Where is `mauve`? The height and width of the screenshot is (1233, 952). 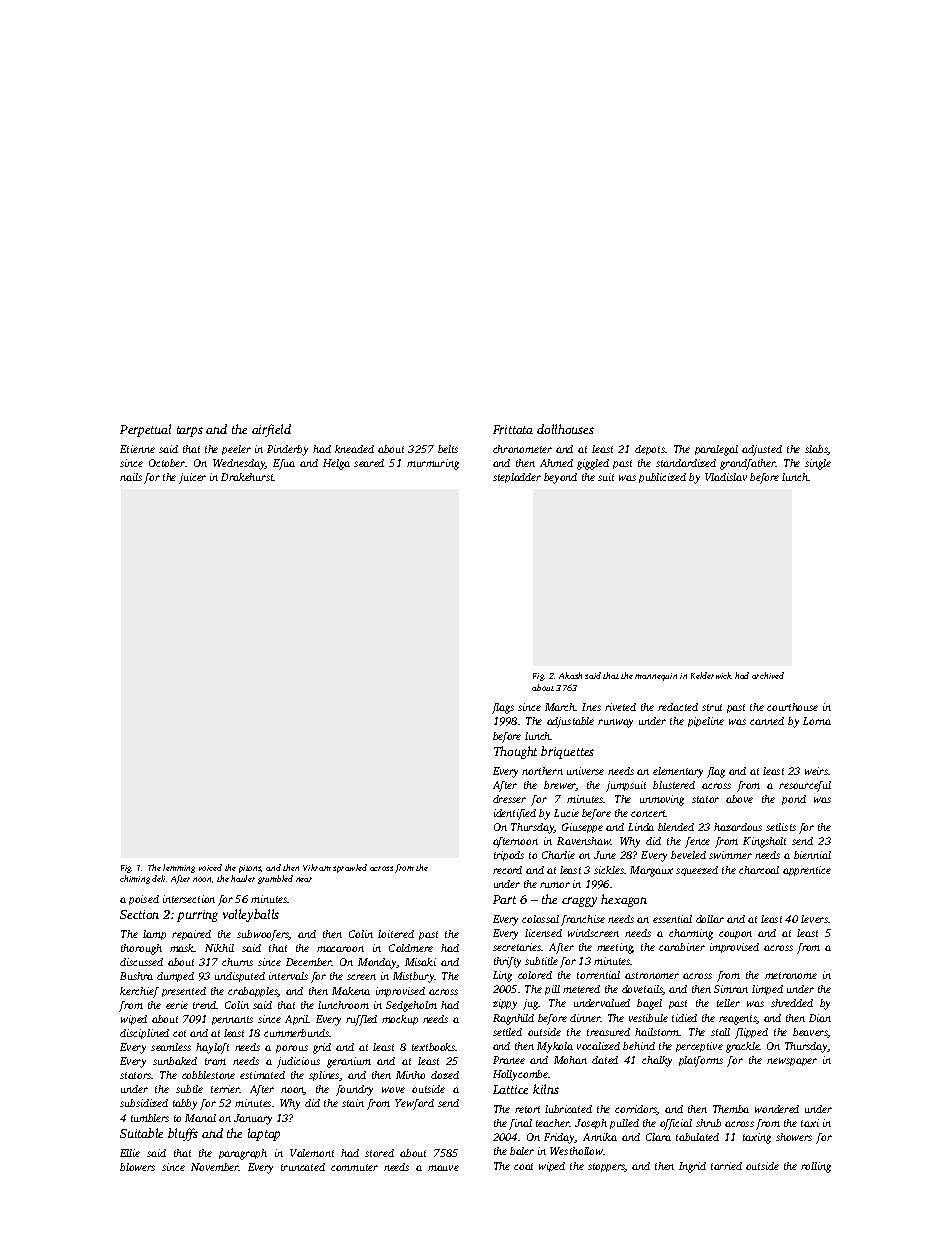
mauve is located at coordinates (443, 1168).
